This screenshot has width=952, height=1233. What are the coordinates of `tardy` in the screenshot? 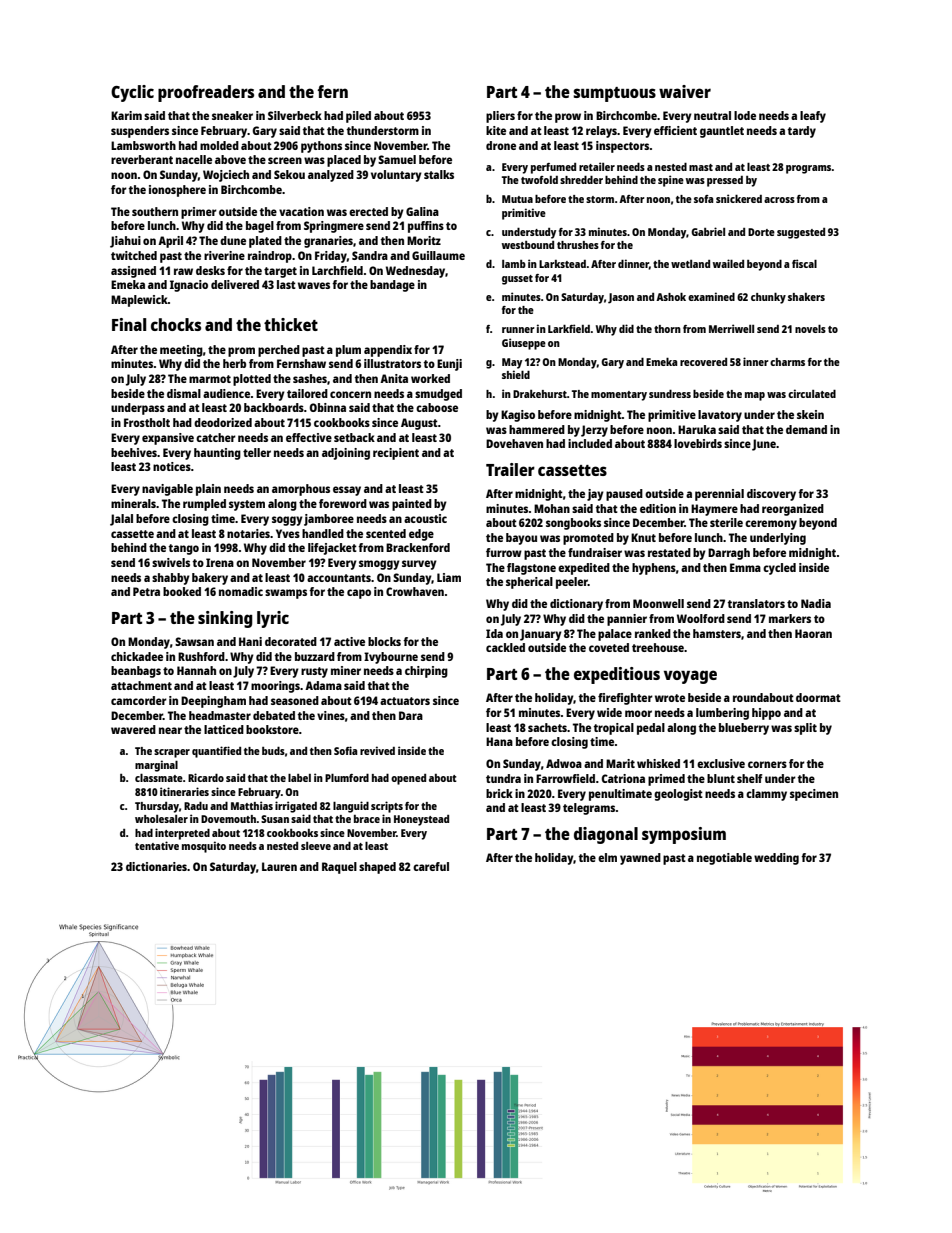 It's located at (802, 132).
